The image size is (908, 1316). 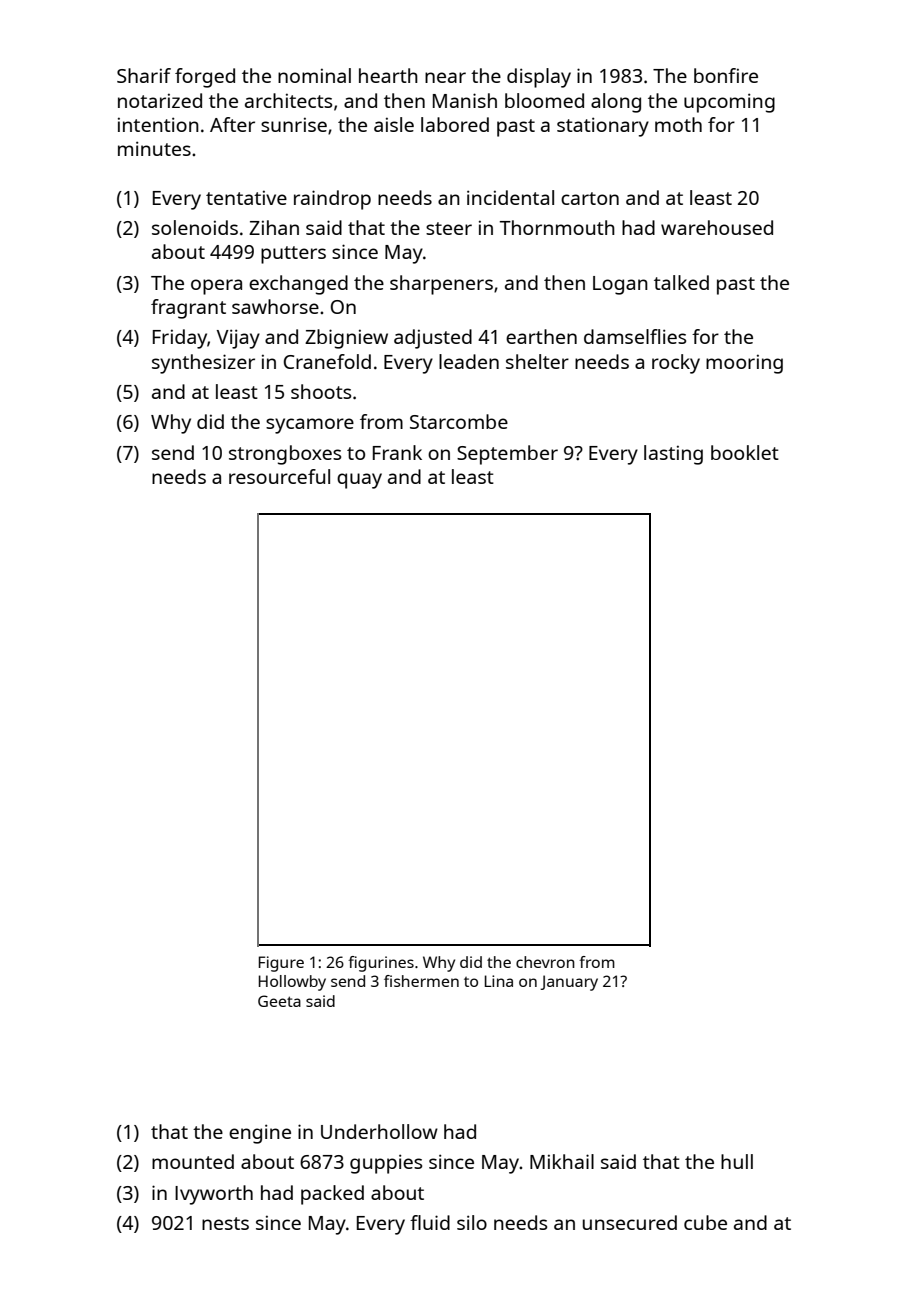 I want to click on booklet, so click(x=745, y=452).
